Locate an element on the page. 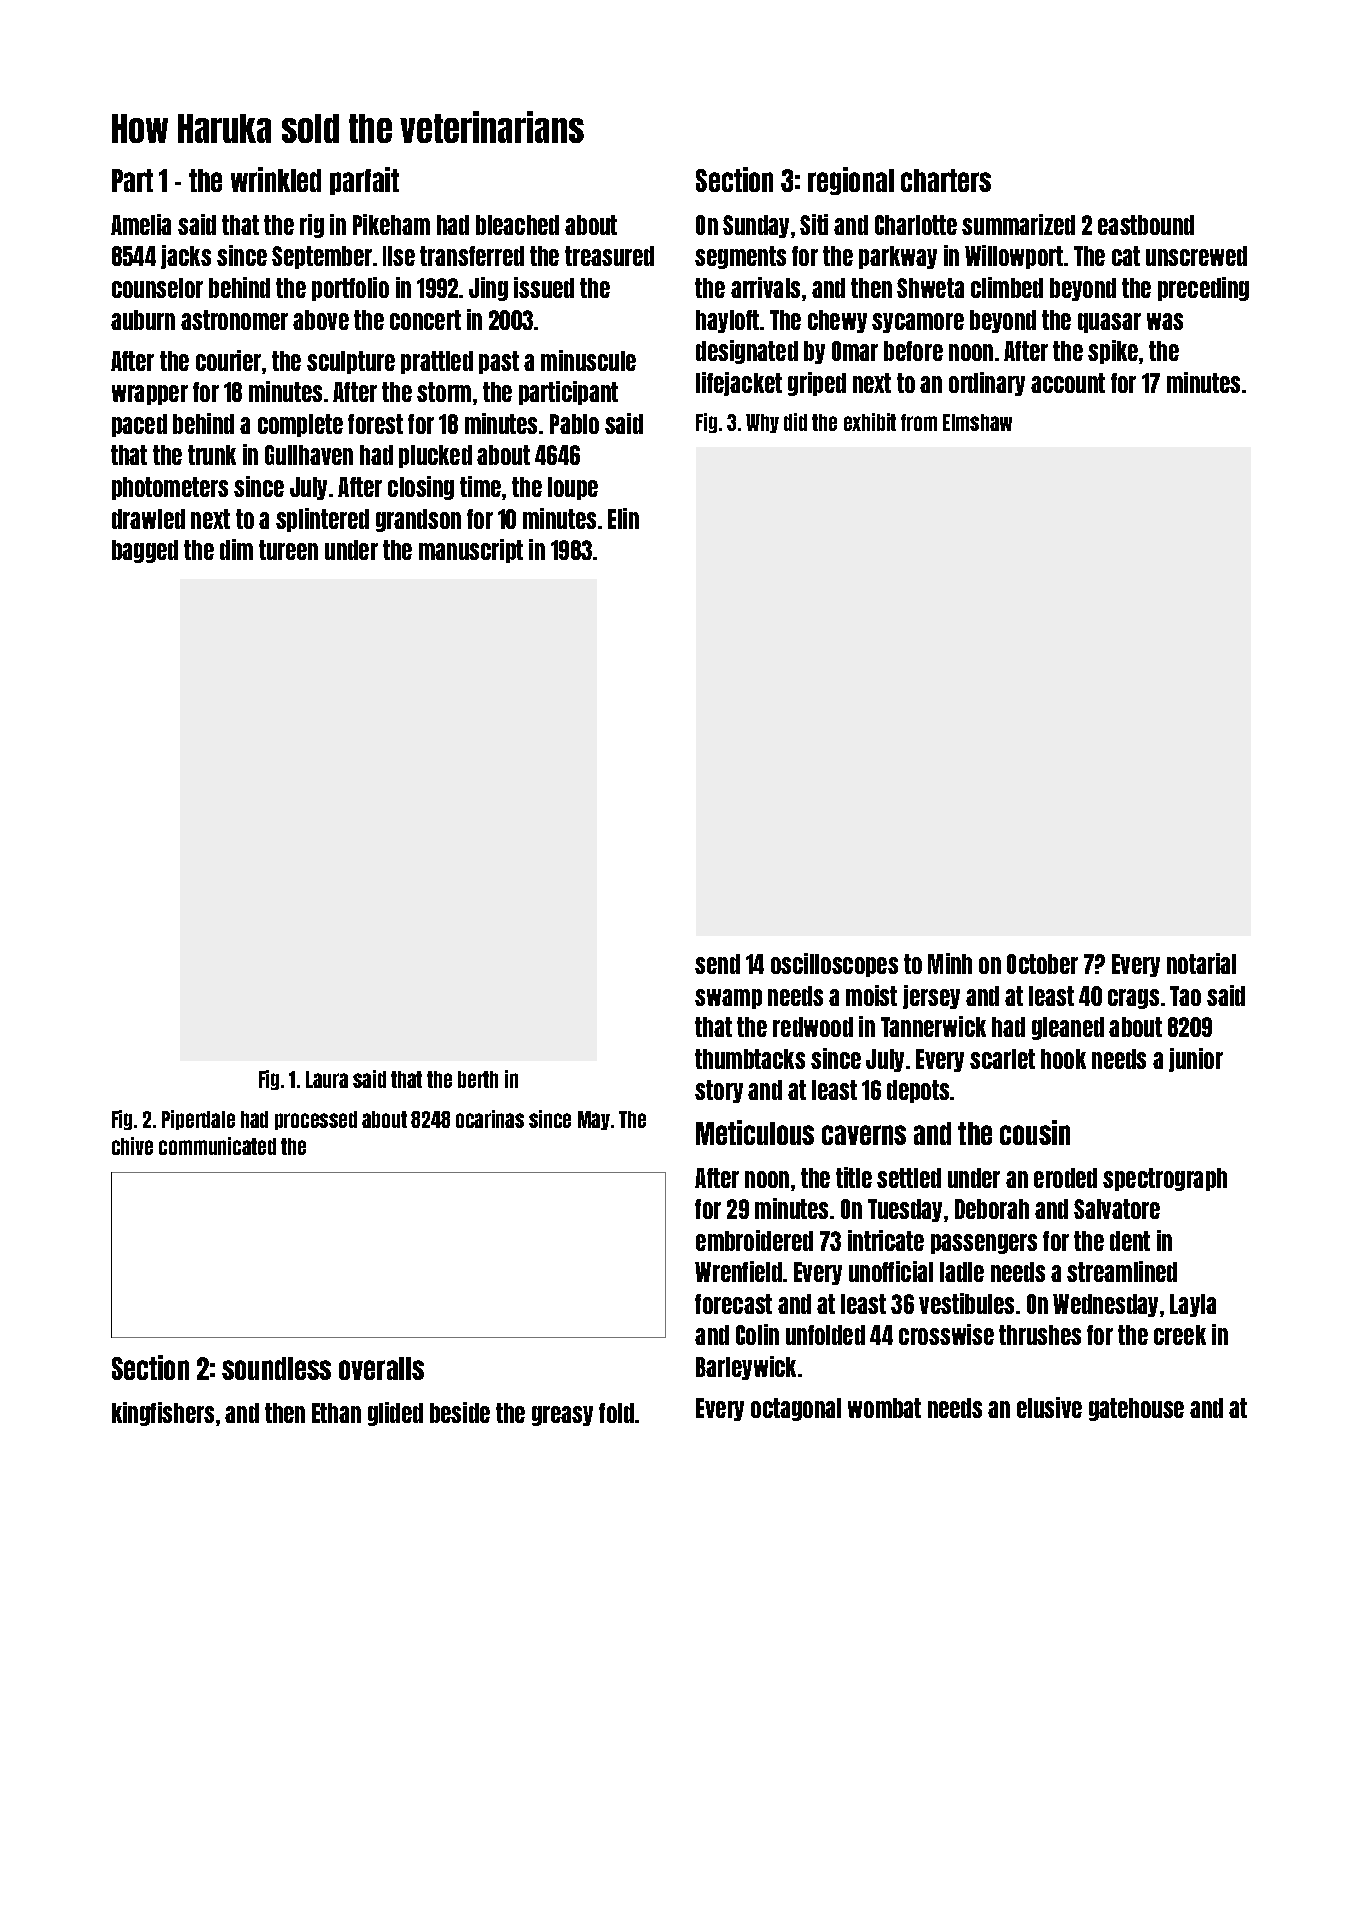 The height and width of the image is (1926, 1362). thumbtacks is located at coordinates (750, 1059).
